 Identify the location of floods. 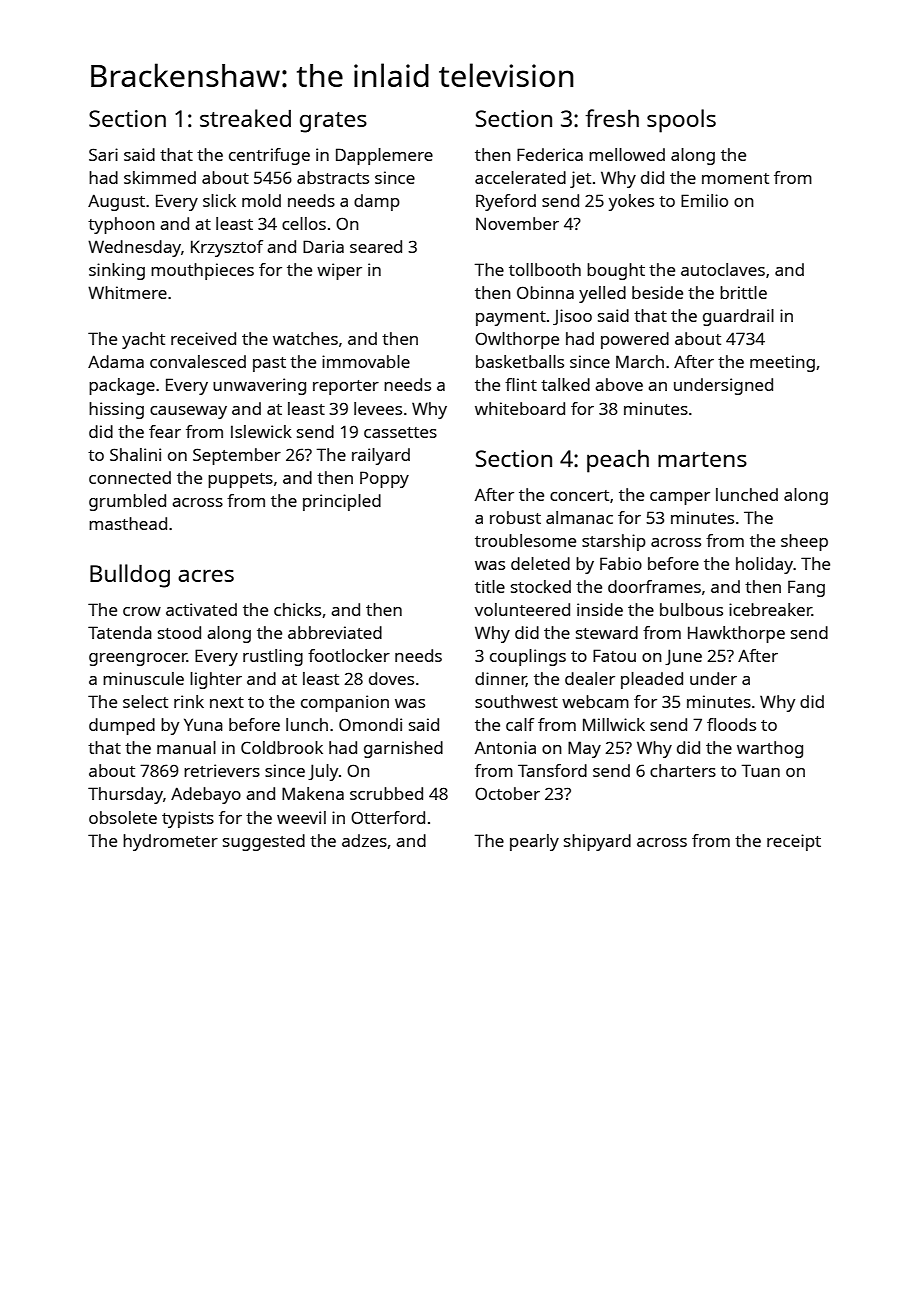
(731, 724).
